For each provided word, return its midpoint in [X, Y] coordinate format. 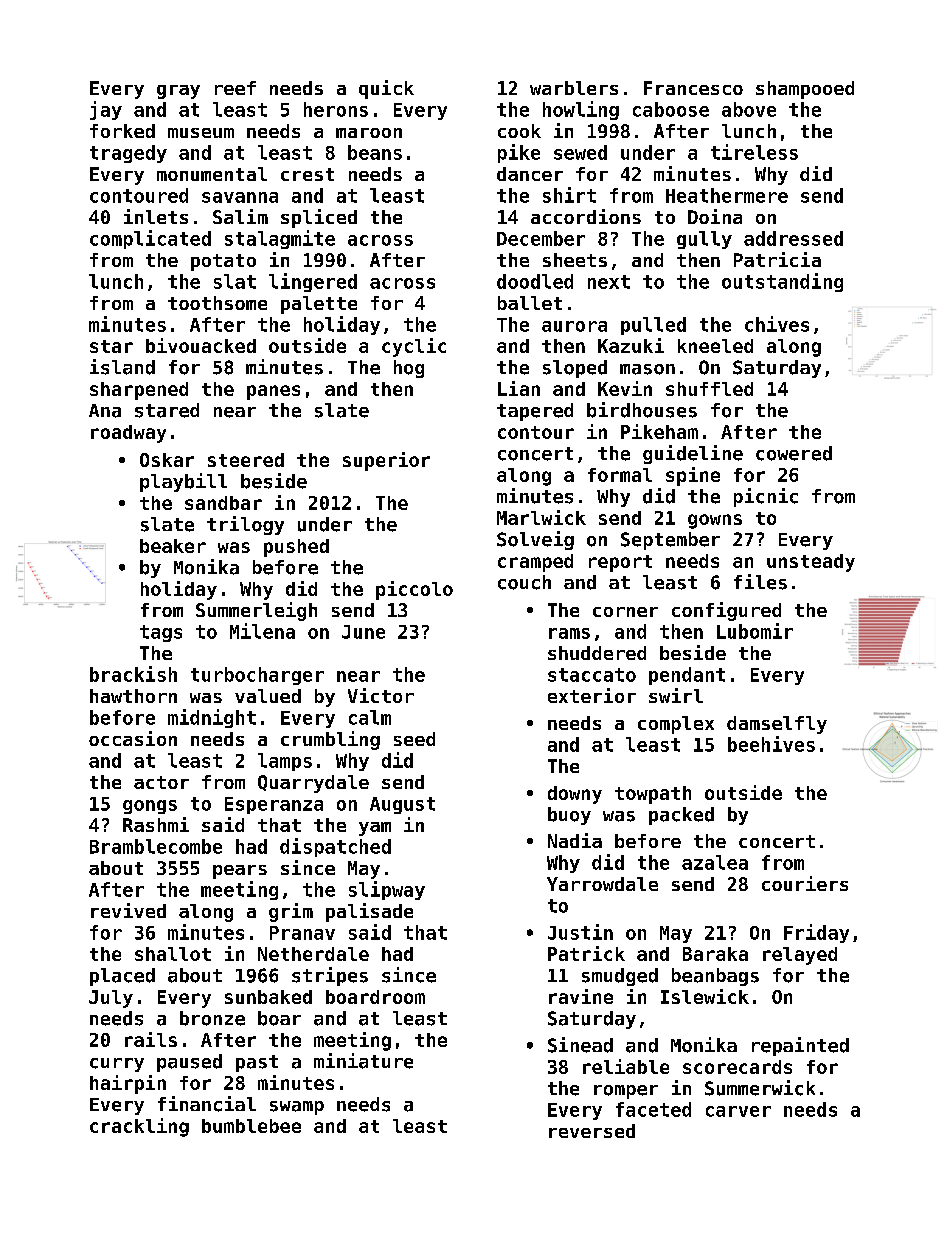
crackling [139, 1127]
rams [569, 633]
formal [620, 475]
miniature [363, 1061]
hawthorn [133, 696]
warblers [574, 88]
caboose [671, 109]
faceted [653, 1109]
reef [235, 88]
